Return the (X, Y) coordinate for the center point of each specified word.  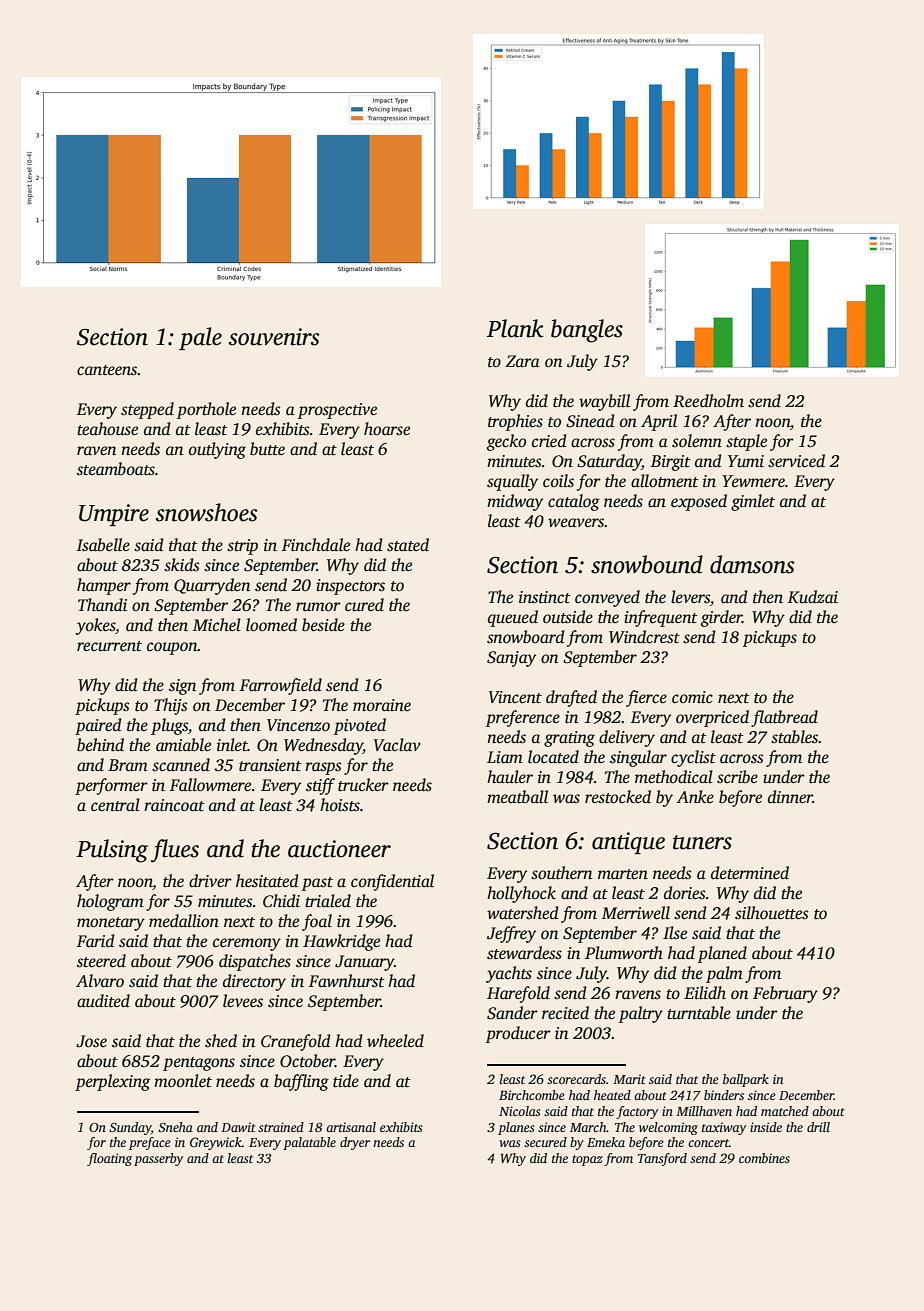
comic (692, 697)
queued (513, 618)
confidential (392, 882)
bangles (587, 331)
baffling (301, 1082)
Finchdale (315, 545)
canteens (107, 370)
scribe (737, 777)
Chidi (281, 901)
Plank (515, 328)
